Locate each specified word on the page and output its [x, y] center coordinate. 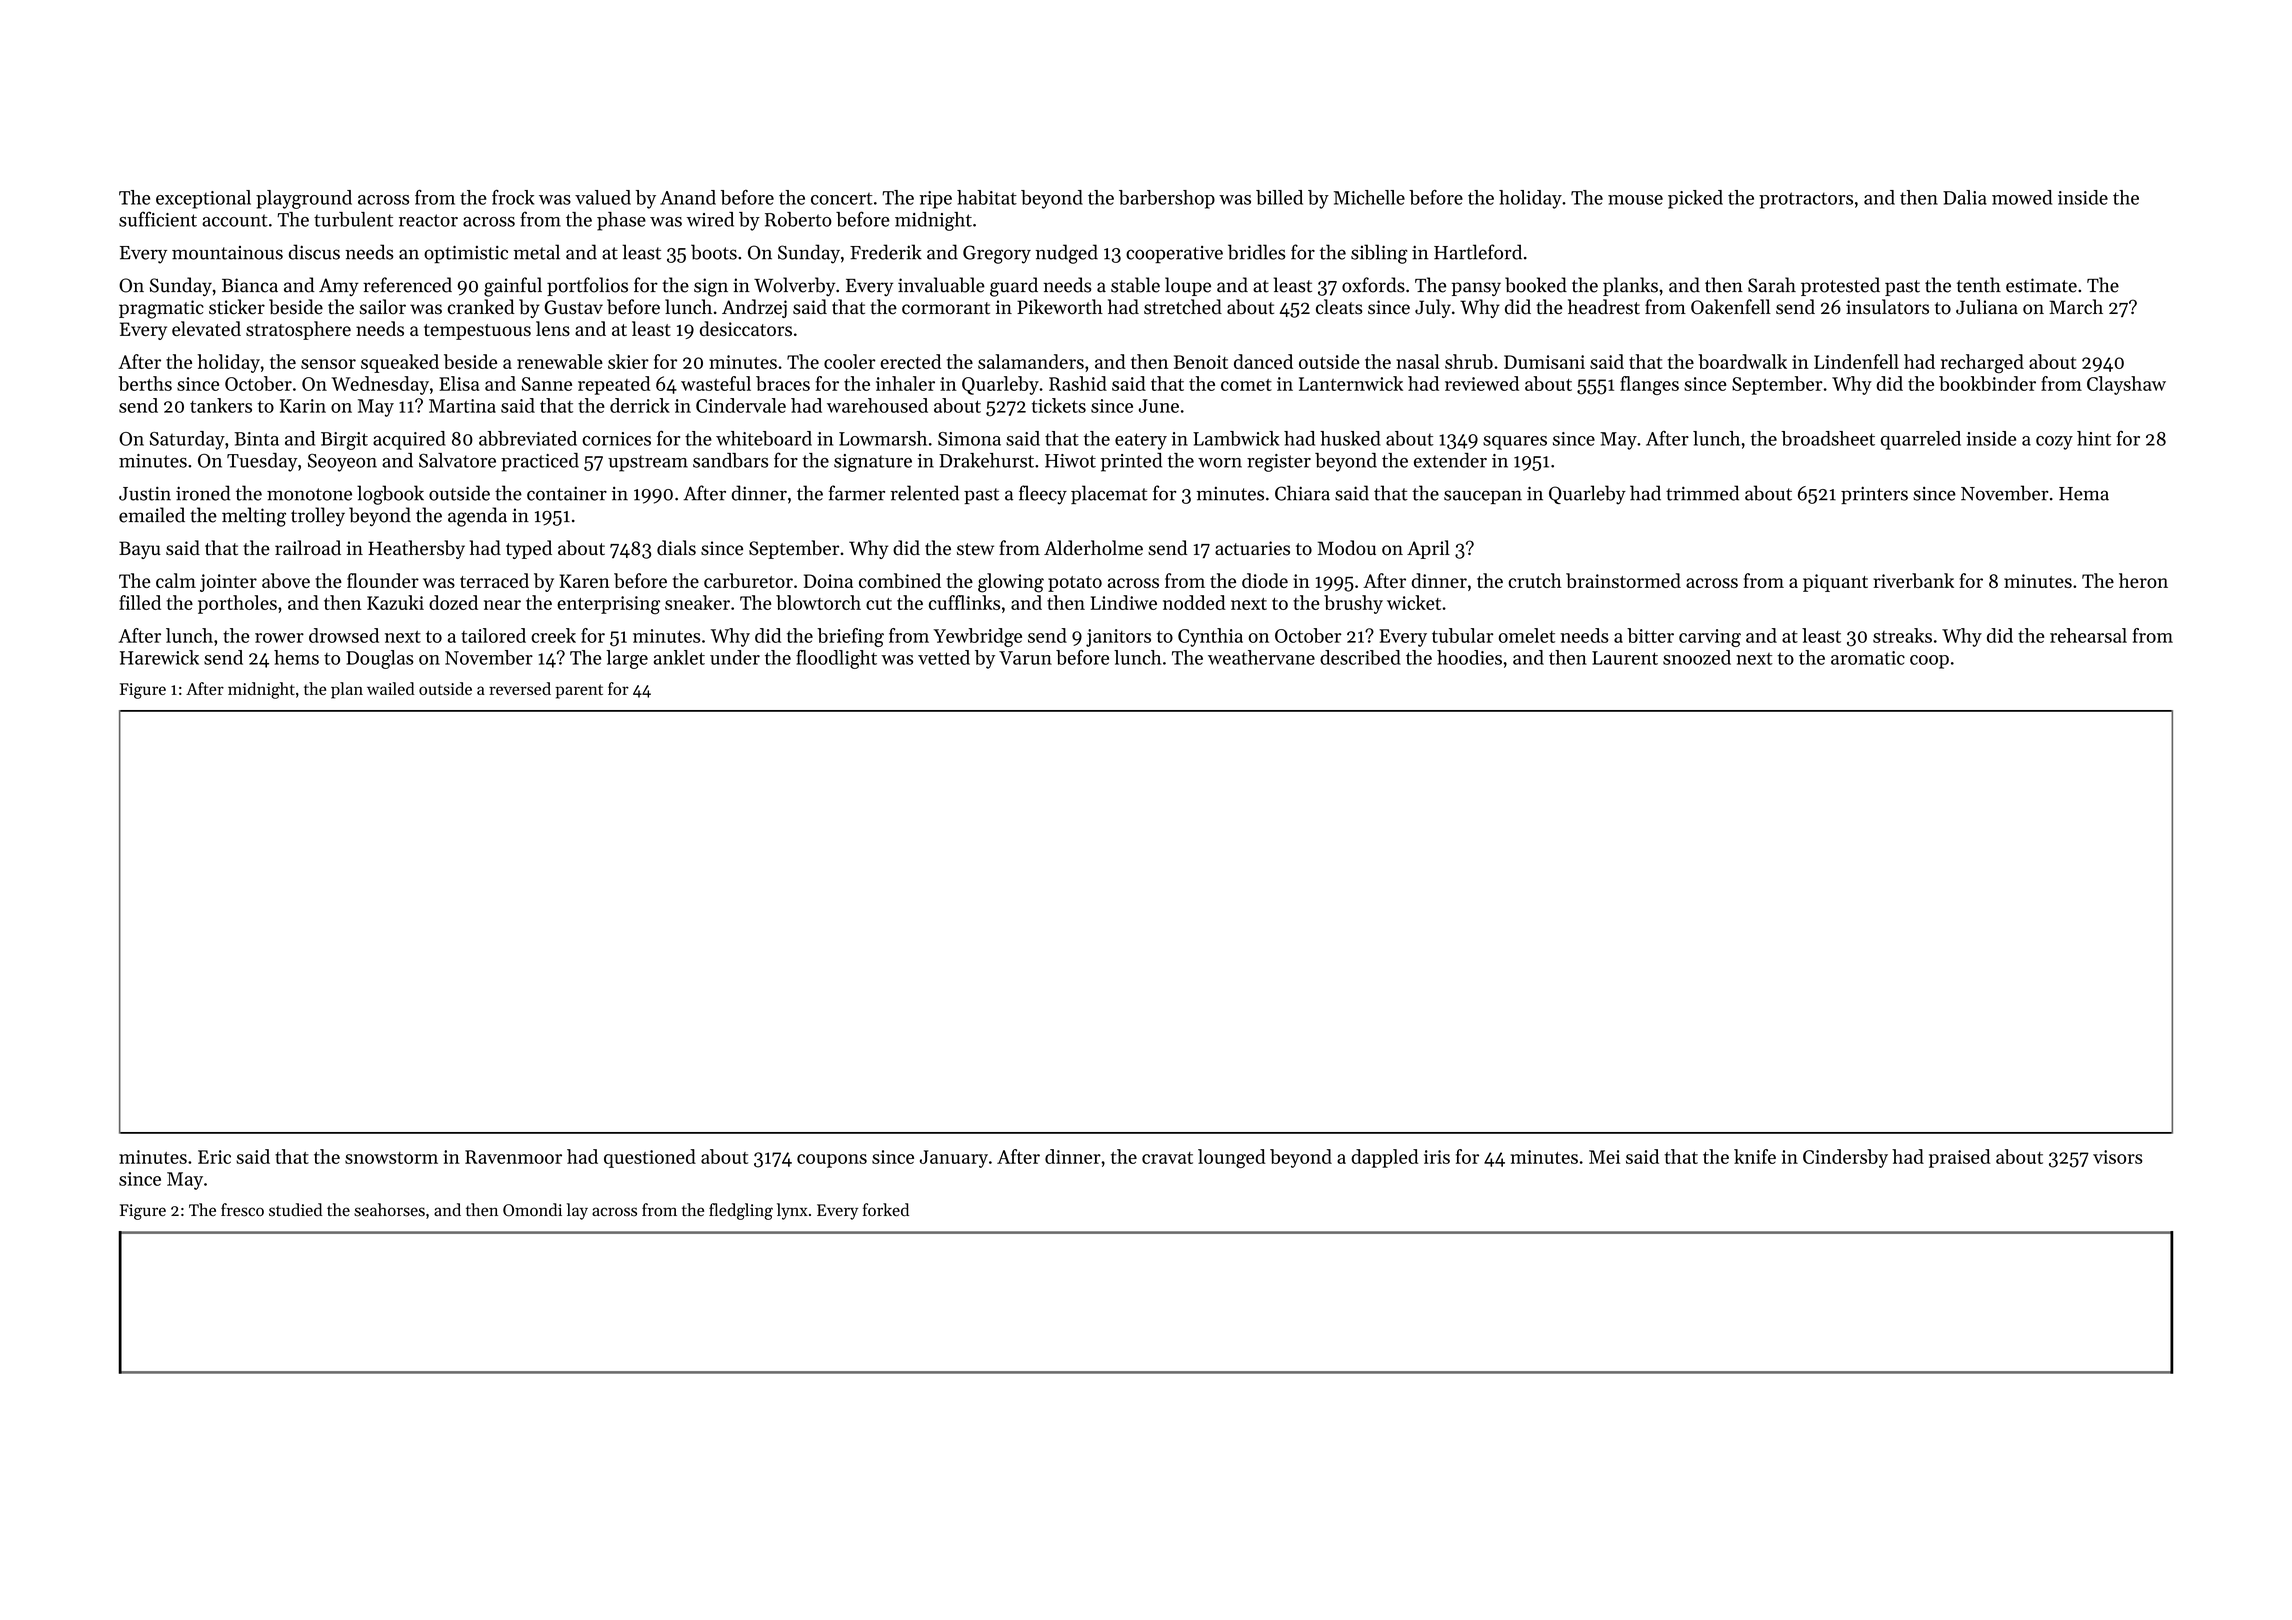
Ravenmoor [513, 1157]
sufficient [158, 219]
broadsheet [1828, 438]
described [1360, 657]
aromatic [1868, 658]
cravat [1167, 1158]
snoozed [1697, 657]
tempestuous [477, 332]
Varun [1025, 658]
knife [1755, 1156]
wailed [391, 688]
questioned [650, 1158]
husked [1350, 438]
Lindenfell [1856, 361]
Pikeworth [1060, 307]
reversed [520, 688]
